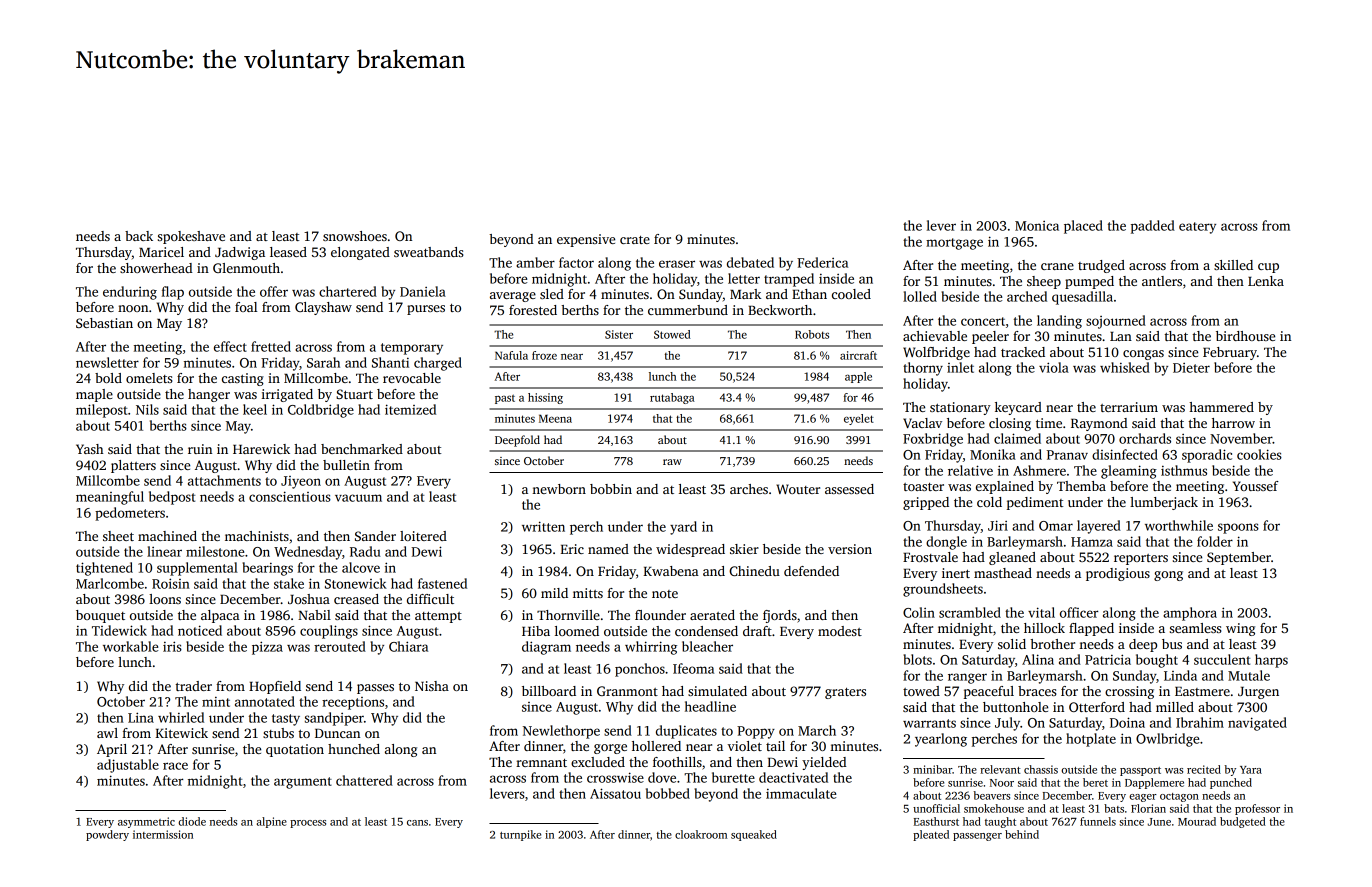 This page has height=887, width=1372. Describe the element at coordinates (677, 264) in the page. I see `eraser` at that location.
